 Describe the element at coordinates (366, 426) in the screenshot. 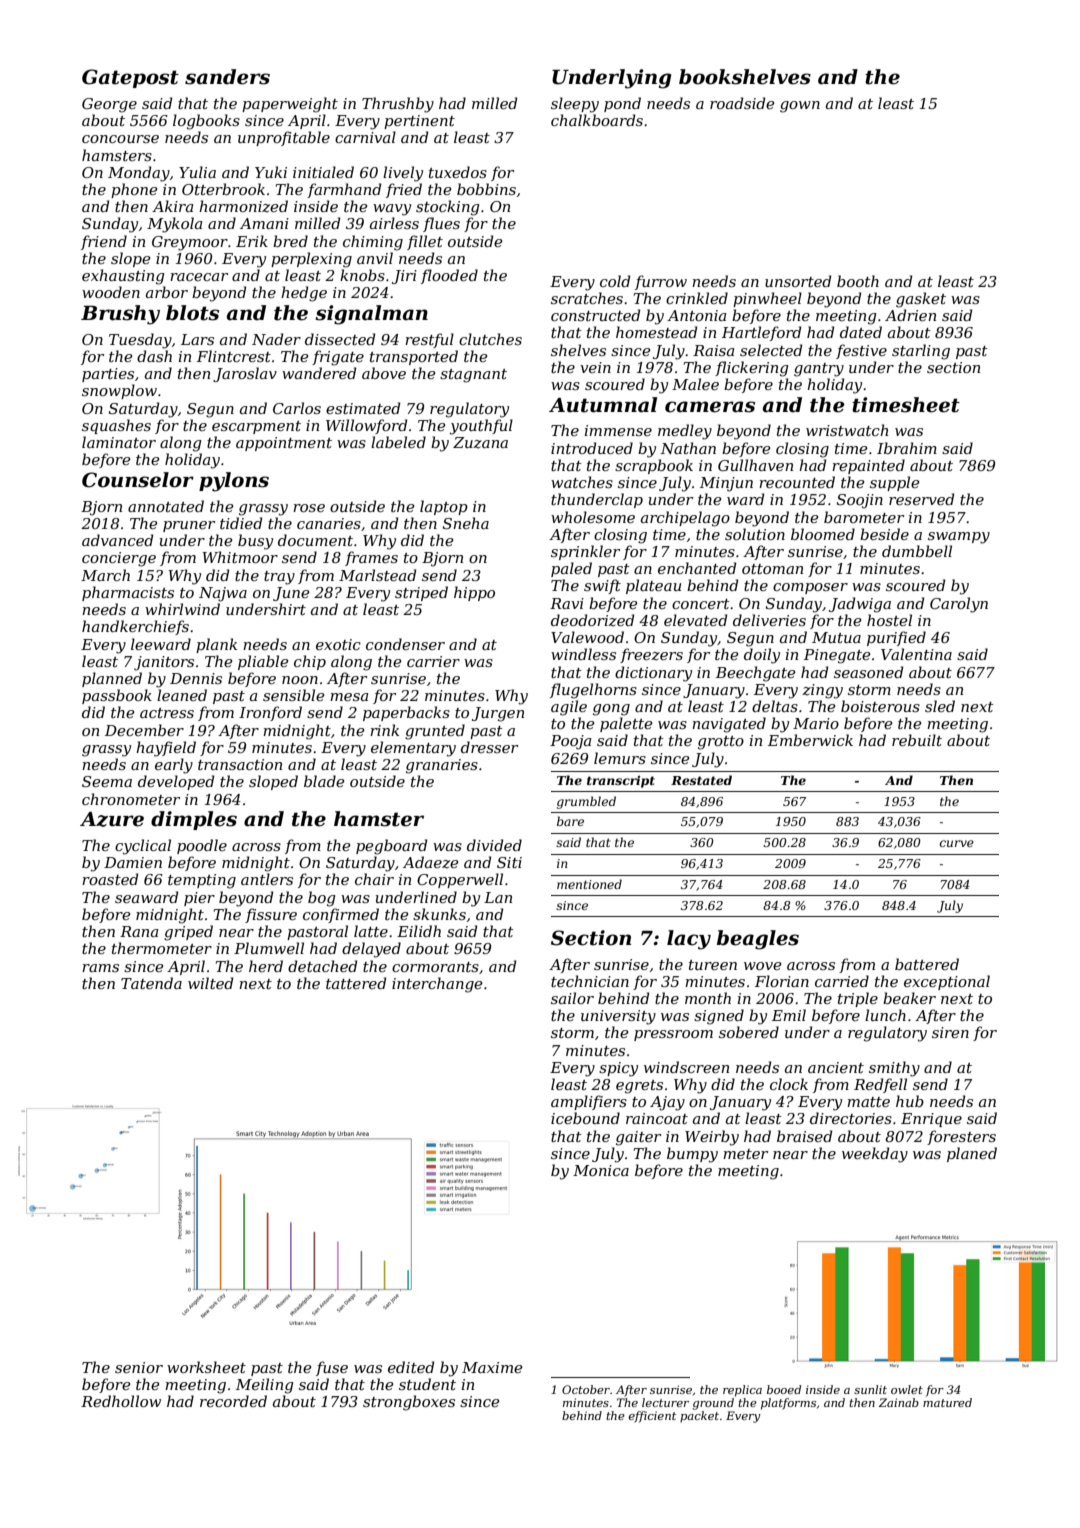

I see `Willowford` at that location.
